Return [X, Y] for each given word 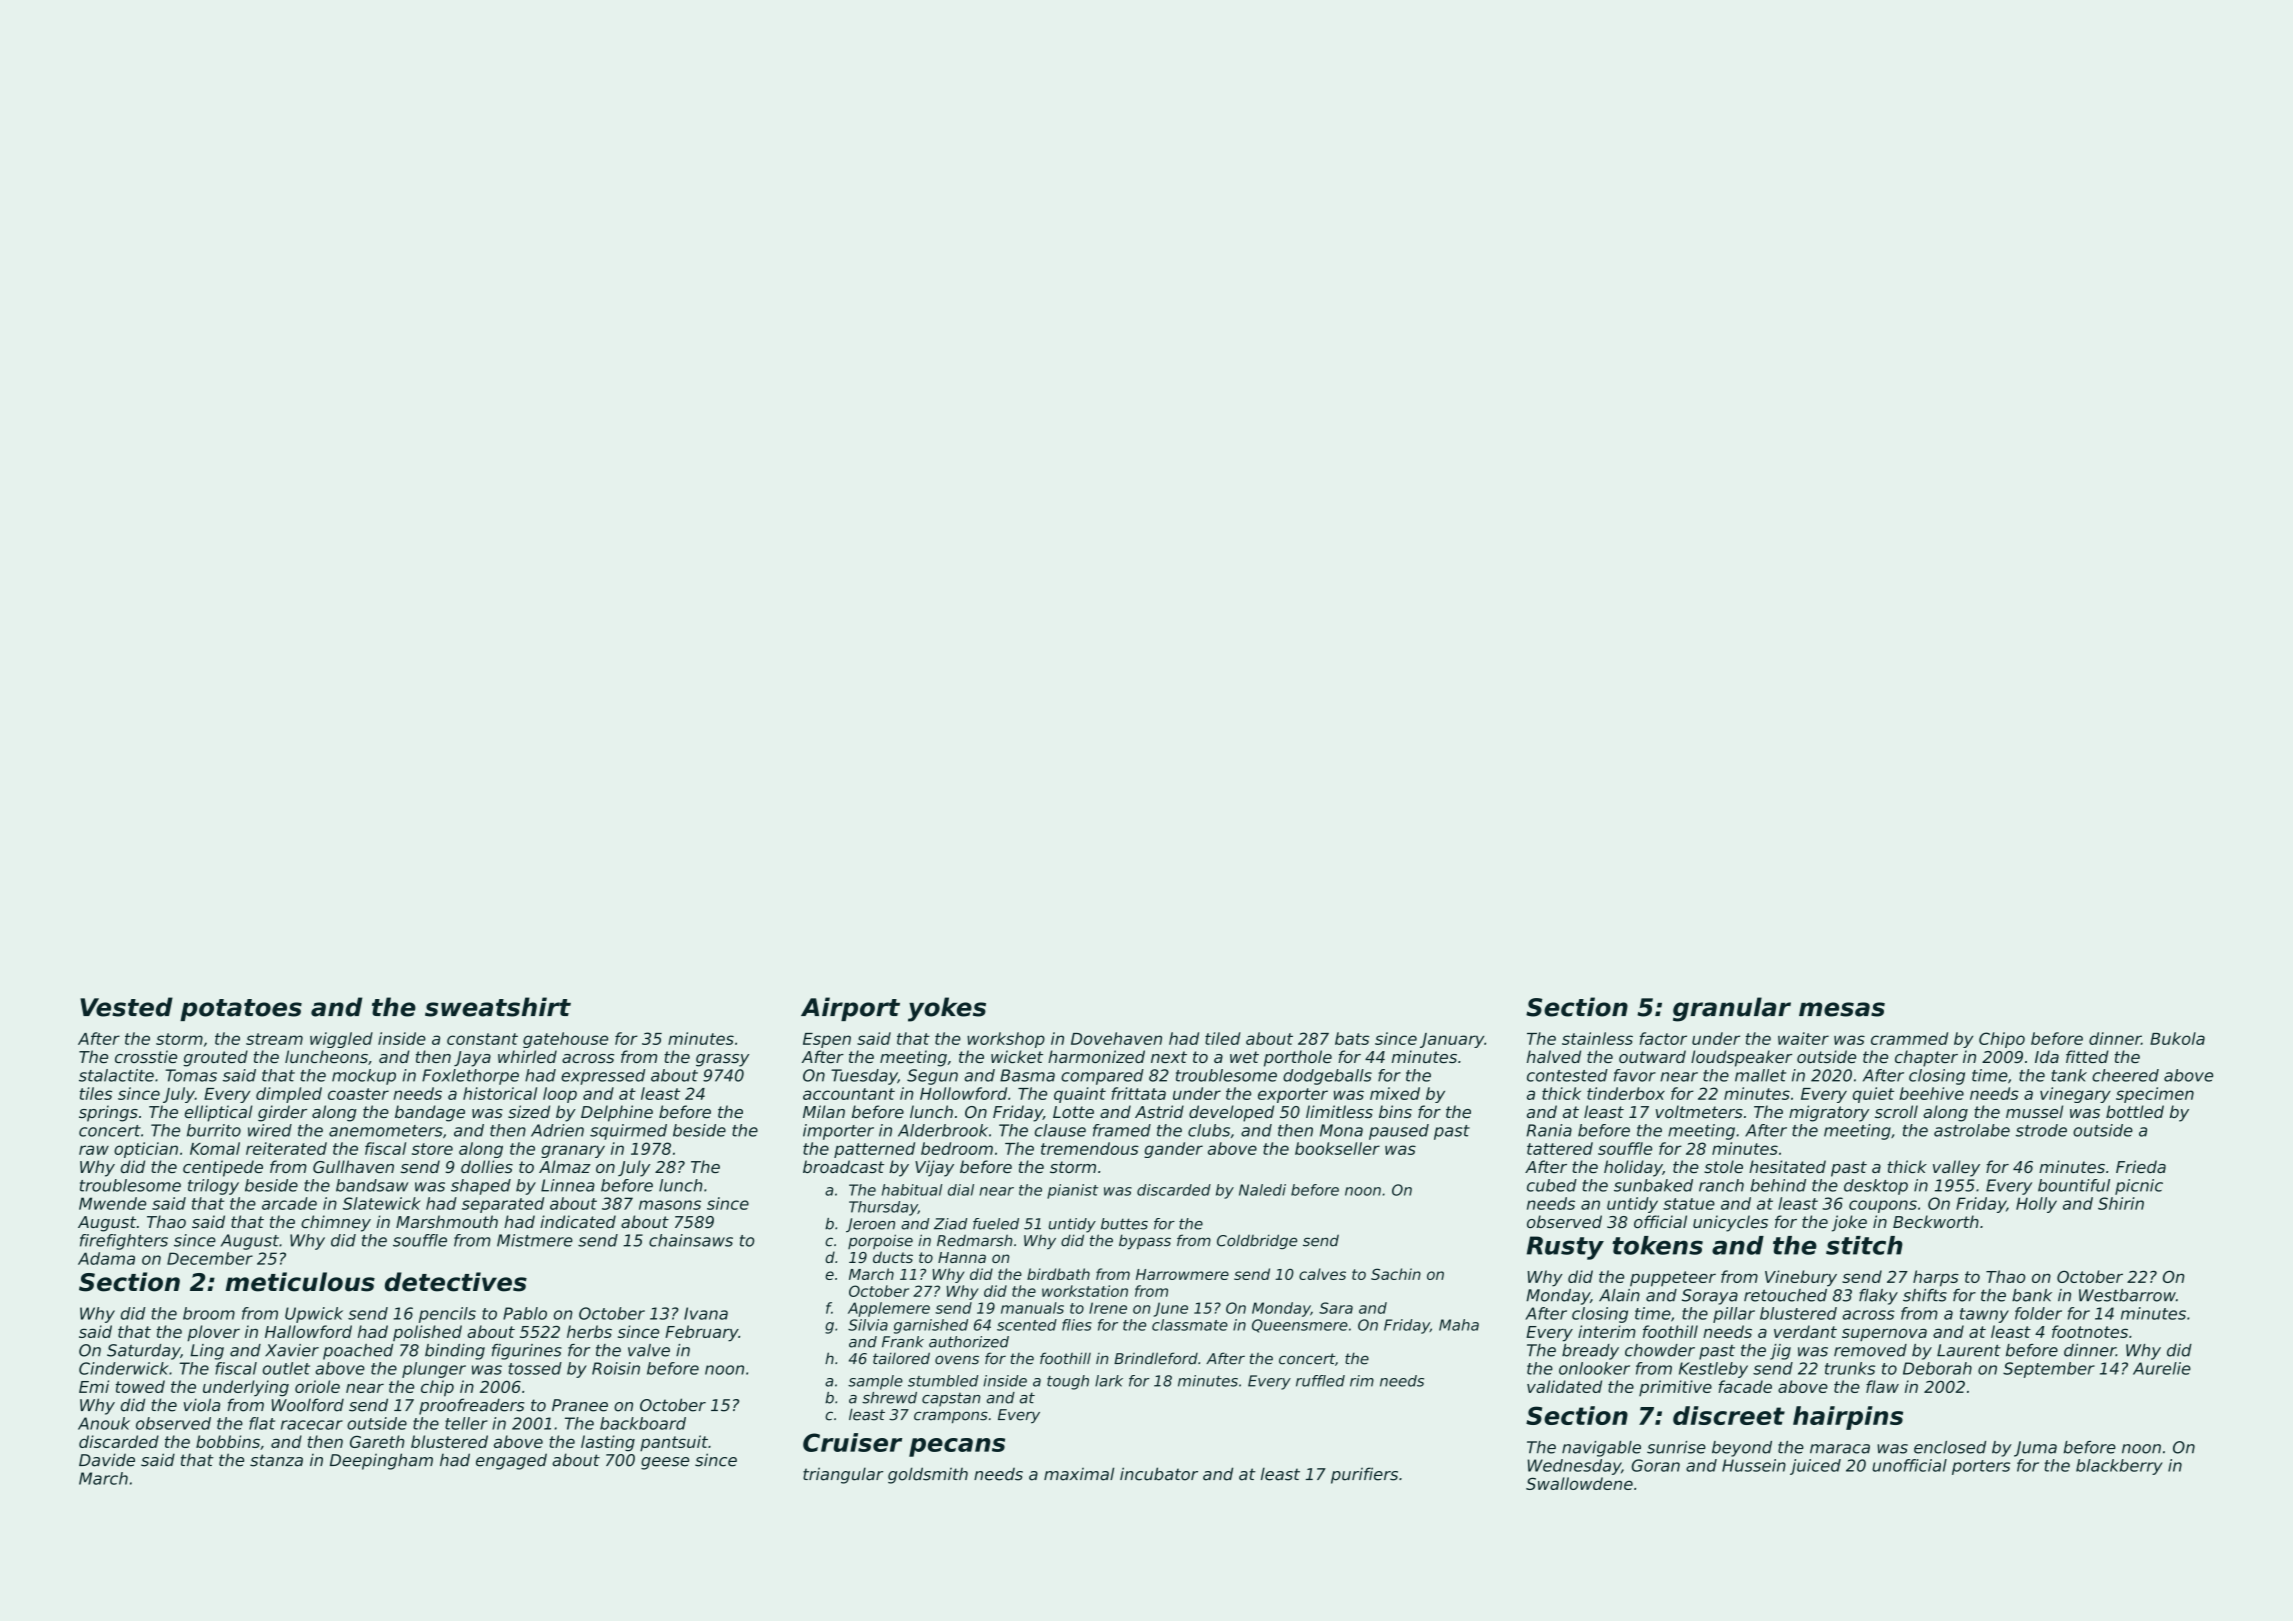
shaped [481, 1187]
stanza [276, 1460]
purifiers [1364, 1475]
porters [1981, 1467]
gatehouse [565, 1040]
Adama [106, 1258]
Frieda [2141, 1166]
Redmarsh [974, 1240]
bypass [1145, 1242]
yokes [947, 1009]
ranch [1721, 1185]
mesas [1842, 1009]
